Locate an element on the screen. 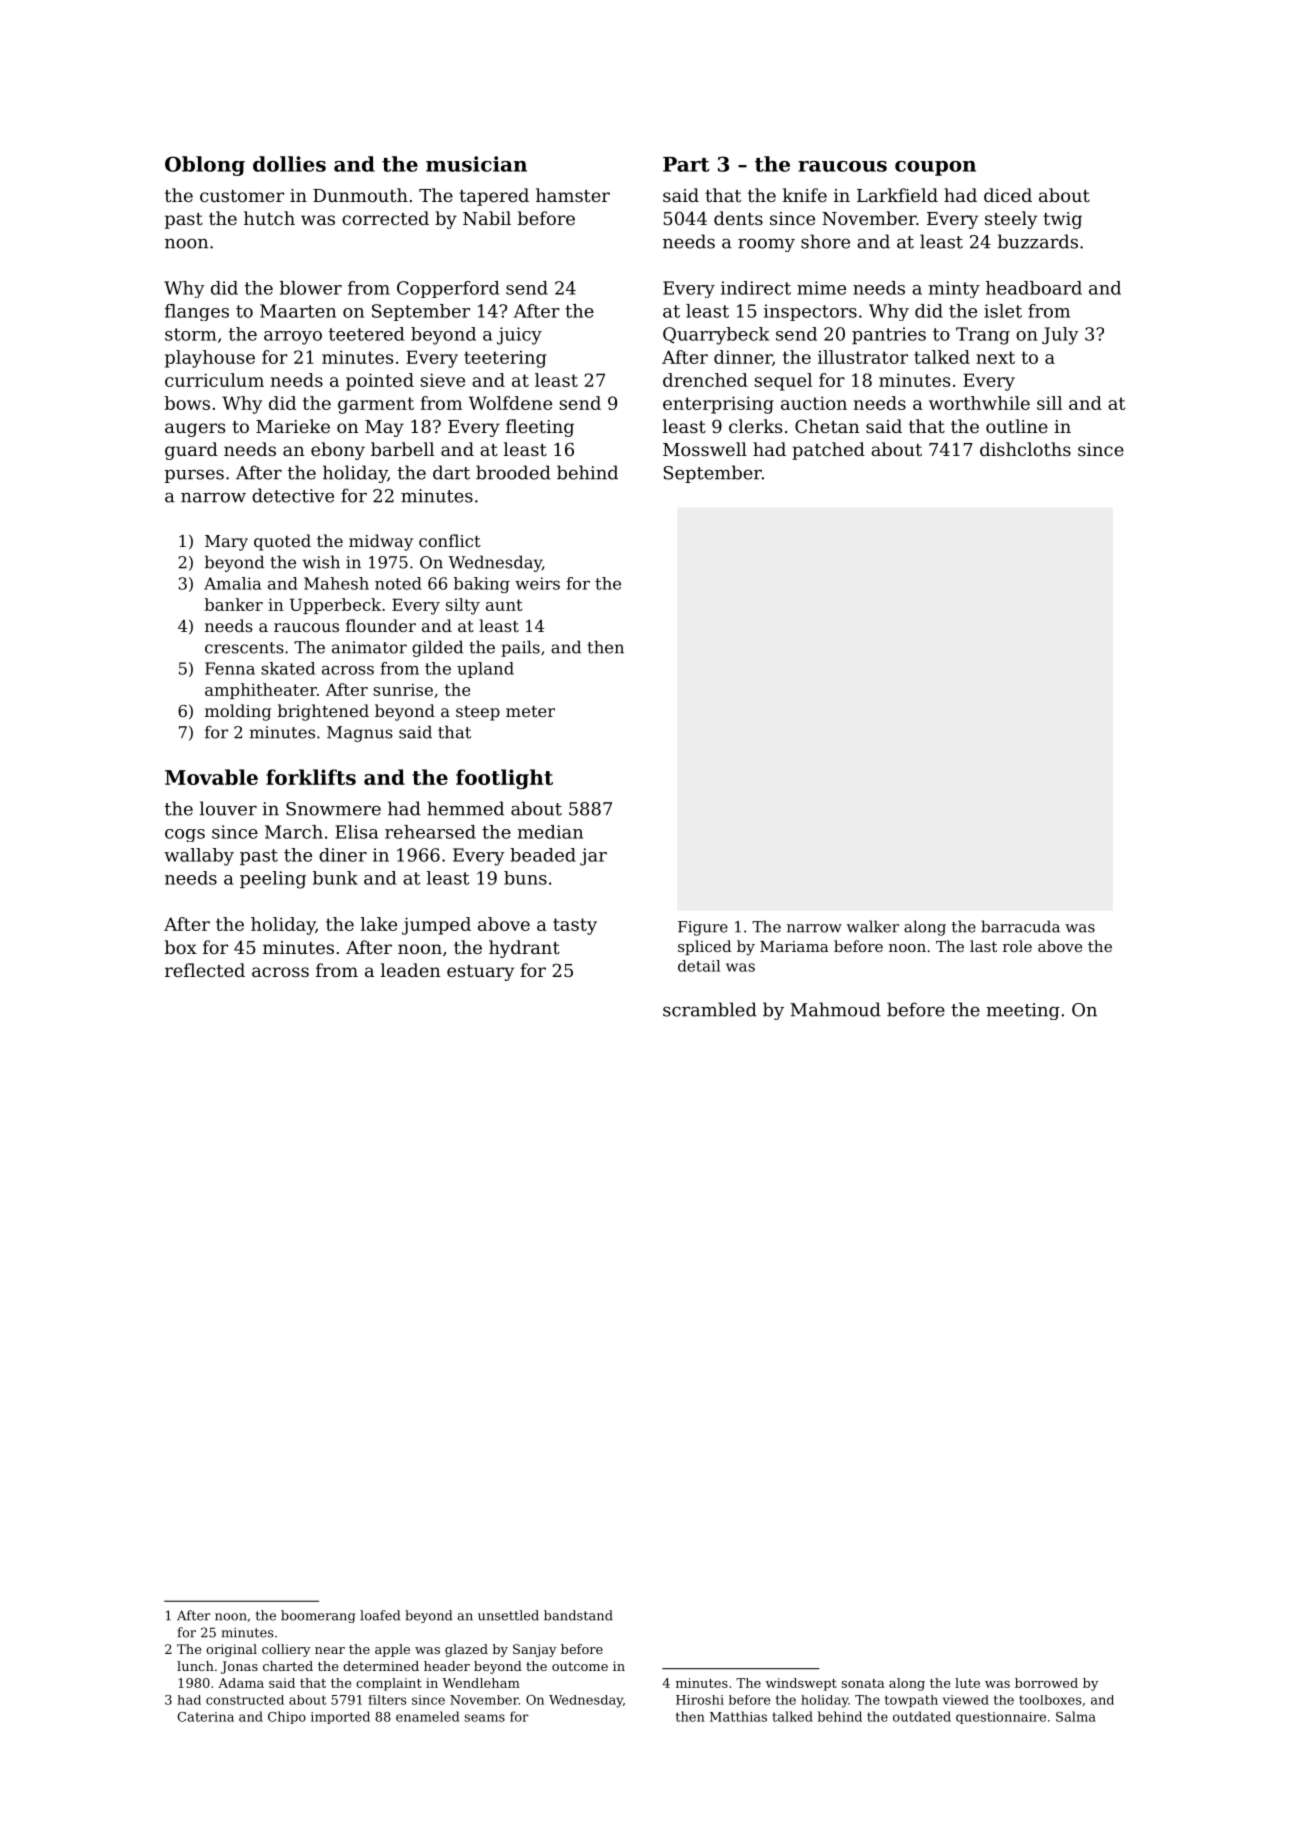  Caterina is located at coordinates (206, 1717).
